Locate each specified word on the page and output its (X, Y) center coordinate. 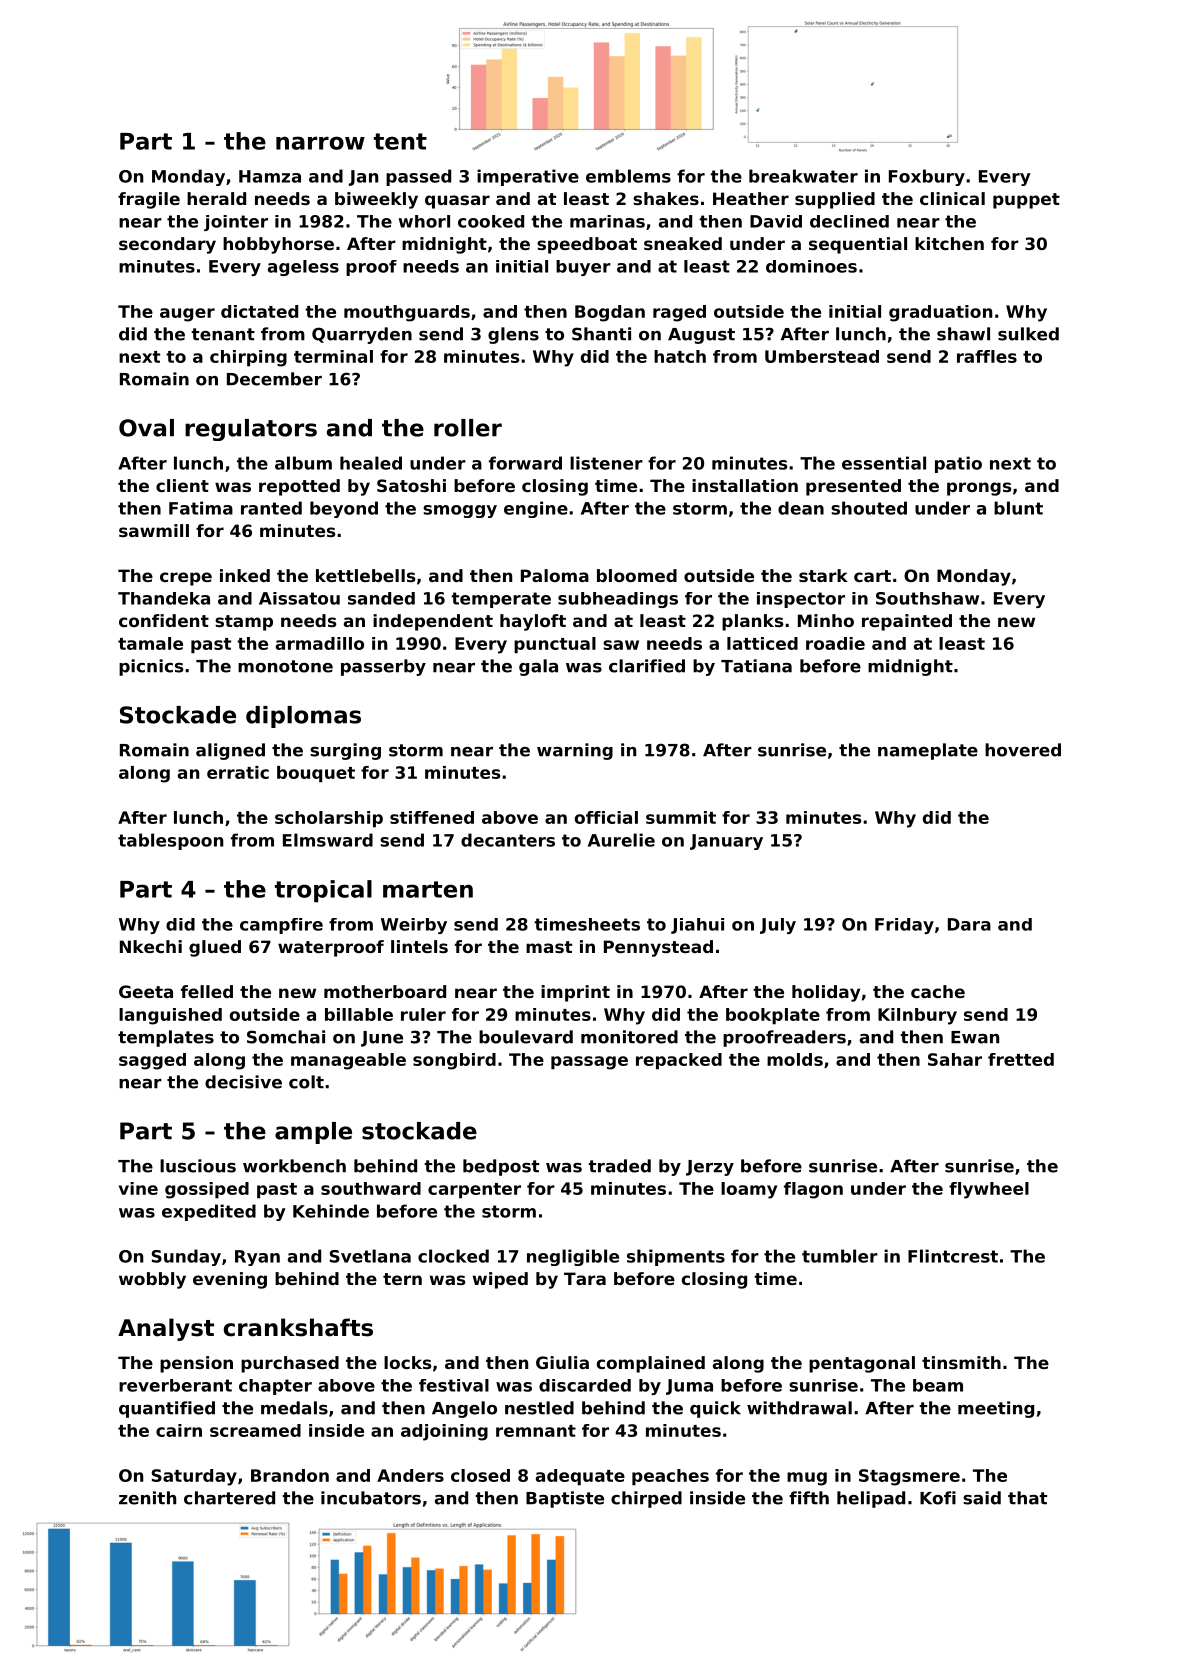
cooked (491, 221)
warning (575, 751)
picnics (151, 667)
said (982, 1498)
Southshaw (927, 598)
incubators (371, 1498)
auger (187, 315)
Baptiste (565, 1499)
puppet (1026, 201)
